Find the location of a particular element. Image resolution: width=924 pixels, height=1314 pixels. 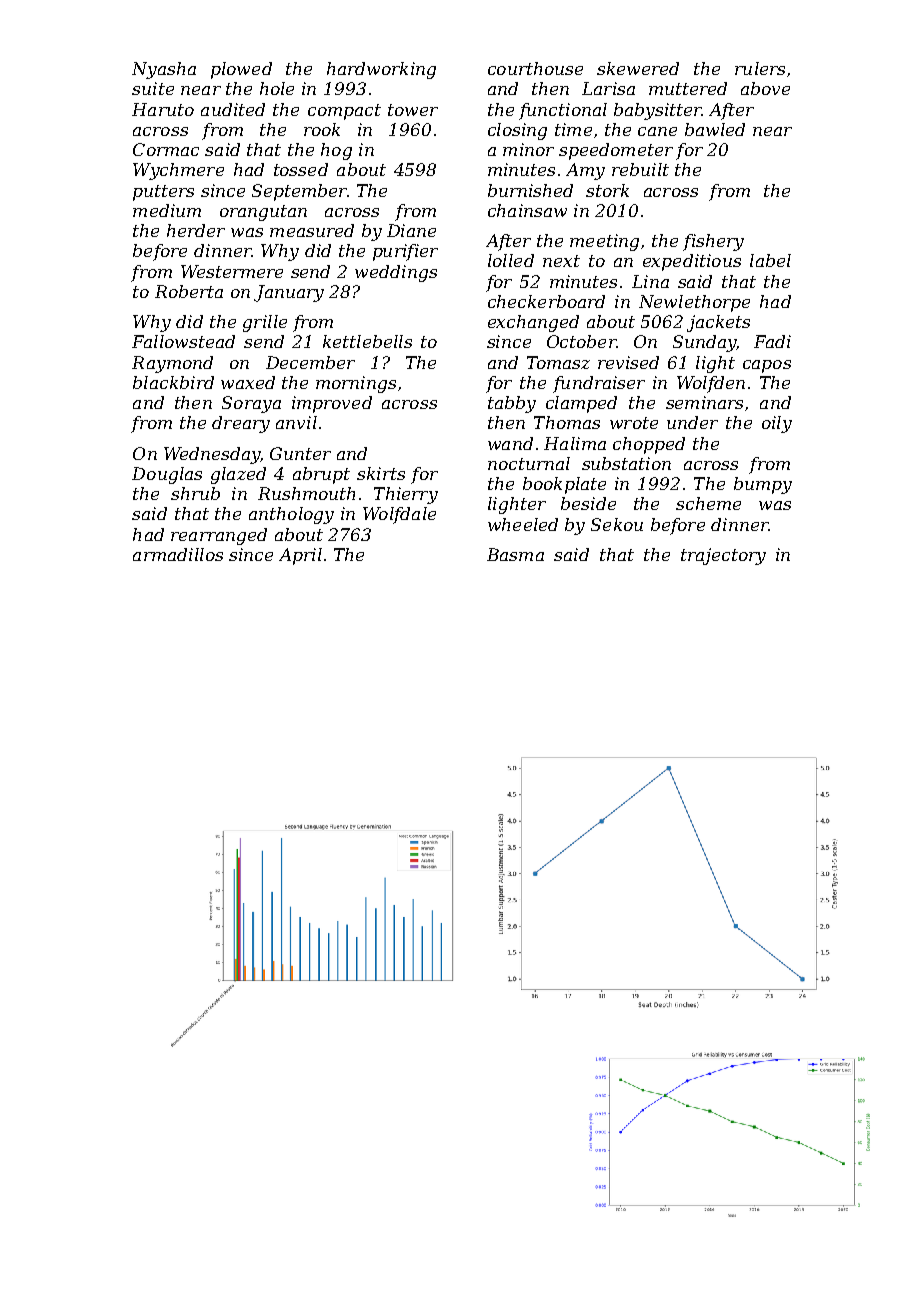

hardworking is located at coordinates (381, 70).
